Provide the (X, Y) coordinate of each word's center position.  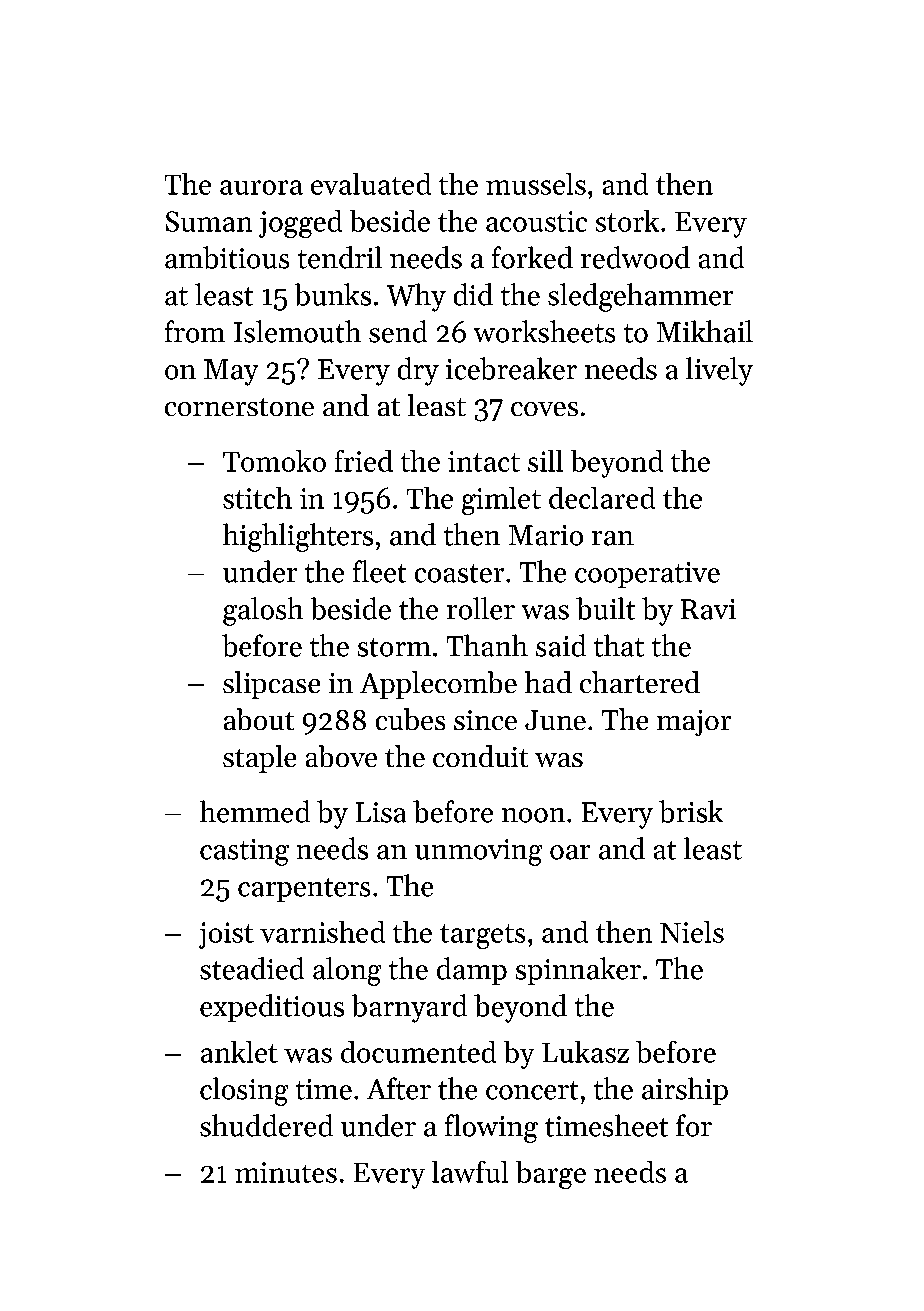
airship (685, 1091)
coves (544, 409)
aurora (261, 187)
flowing (491, 1128)
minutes (286, 1172)
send (398, 331)
